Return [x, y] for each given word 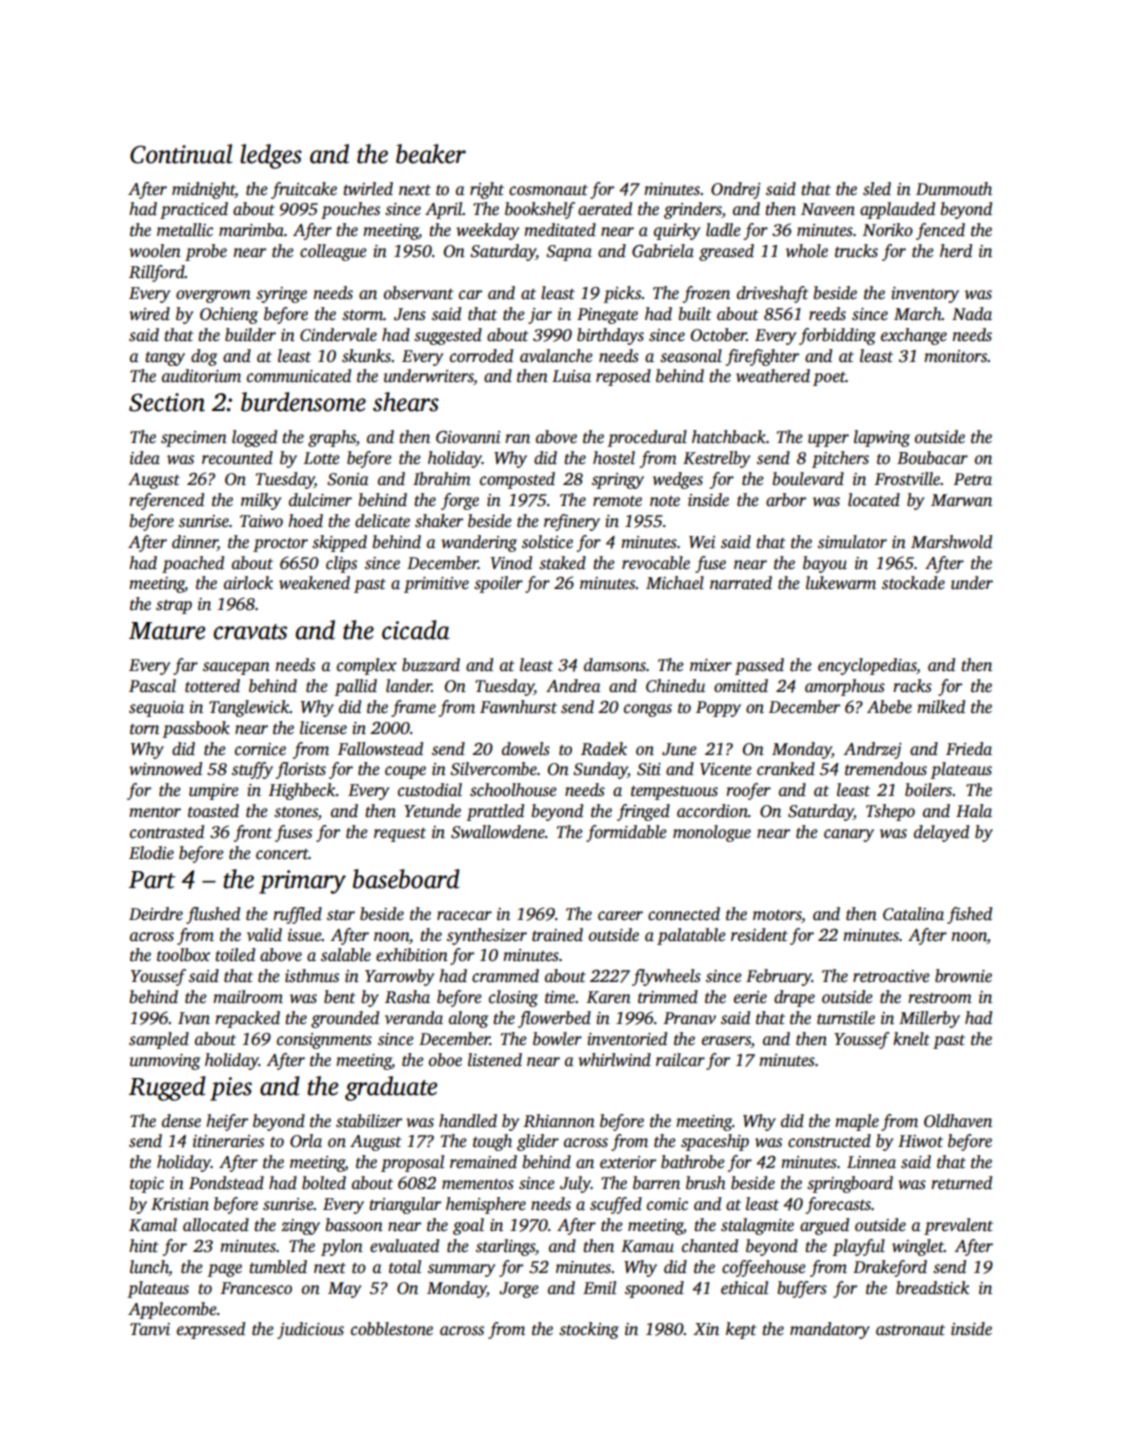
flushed [213, 915]
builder [250, 335]
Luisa [571, 376]
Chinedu [675, 686]
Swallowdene [498, 832]
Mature [167, 631]
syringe [281, 295]
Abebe [889, 706]
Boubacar [932, 458]
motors [777, 915]
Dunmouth [954, 189]
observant [419, 293]
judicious [310, 1330]
